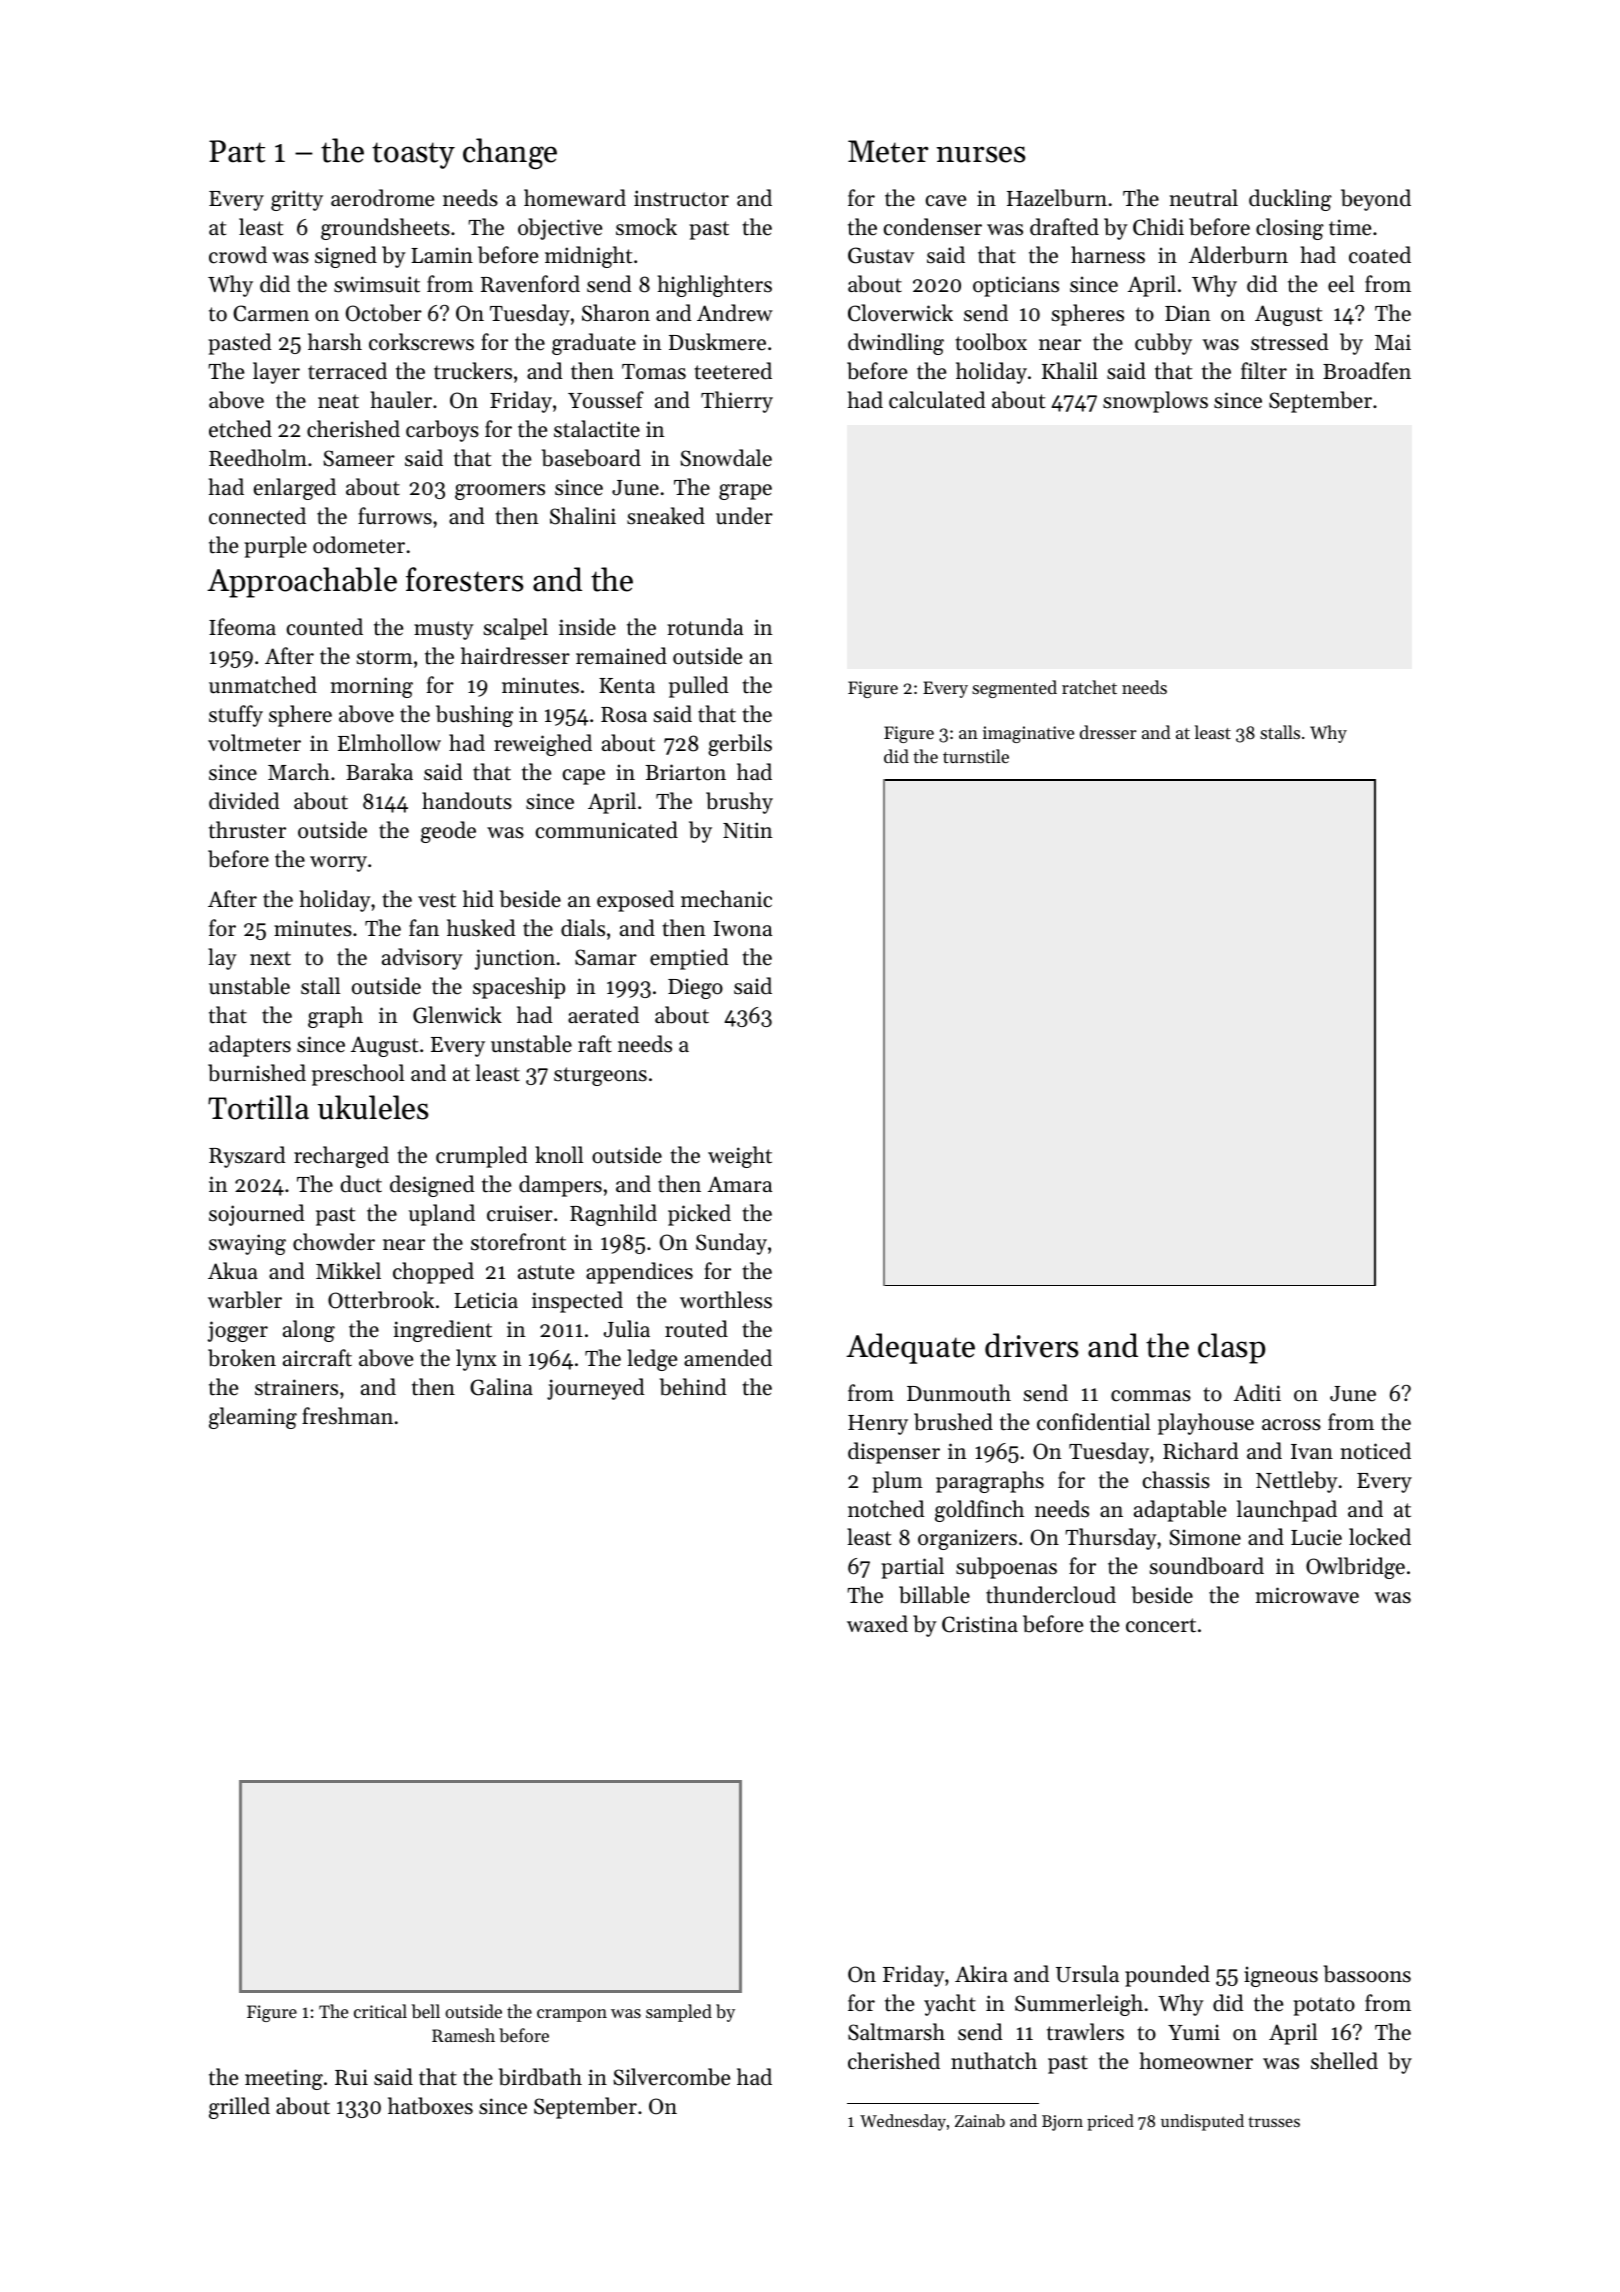  What do you see at coordinates (426, 2011) in the page?
I see `bell` at bounding box center [426, 2011].
